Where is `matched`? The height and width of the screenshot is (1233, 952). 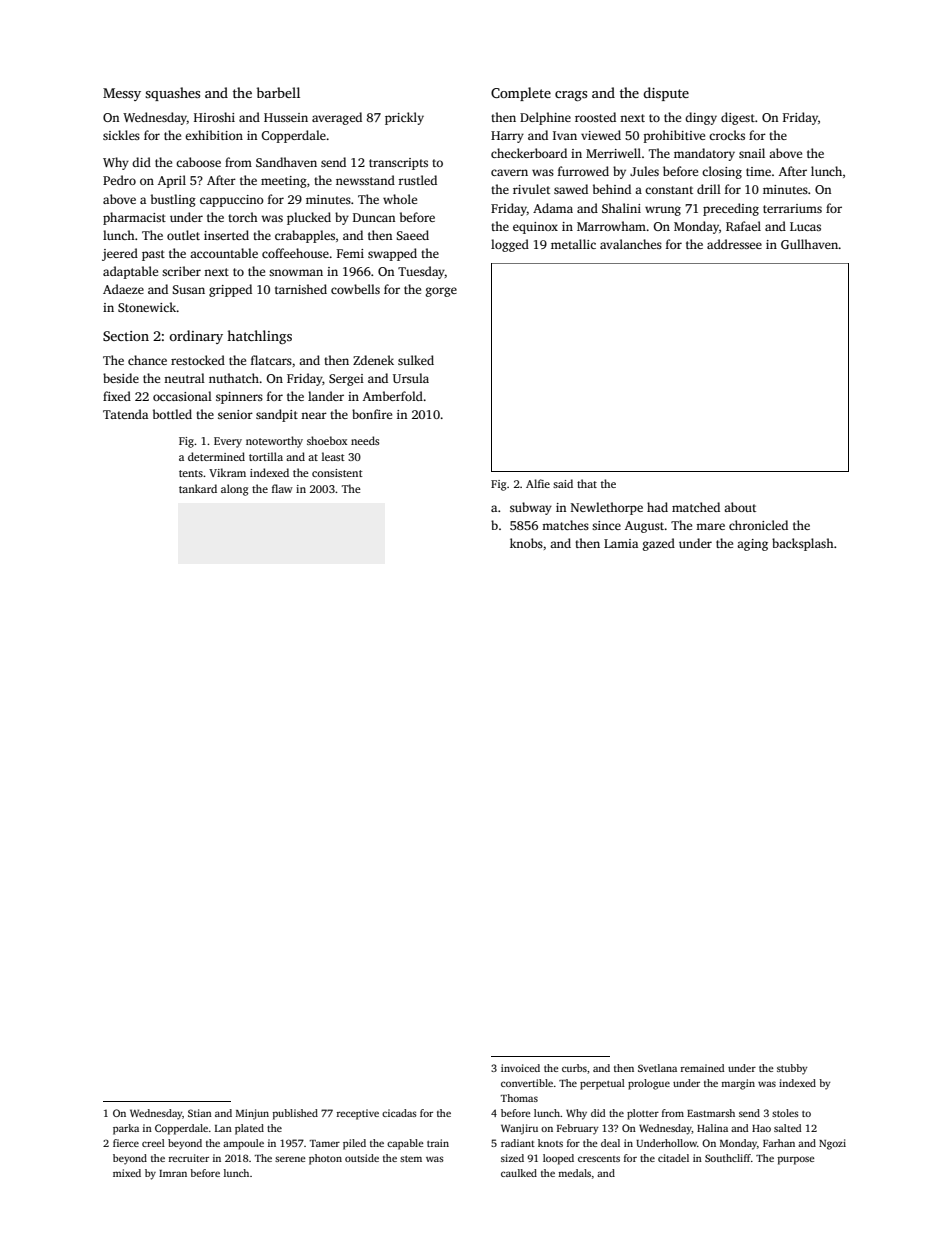
matched is located at coordinates (696, 507).
